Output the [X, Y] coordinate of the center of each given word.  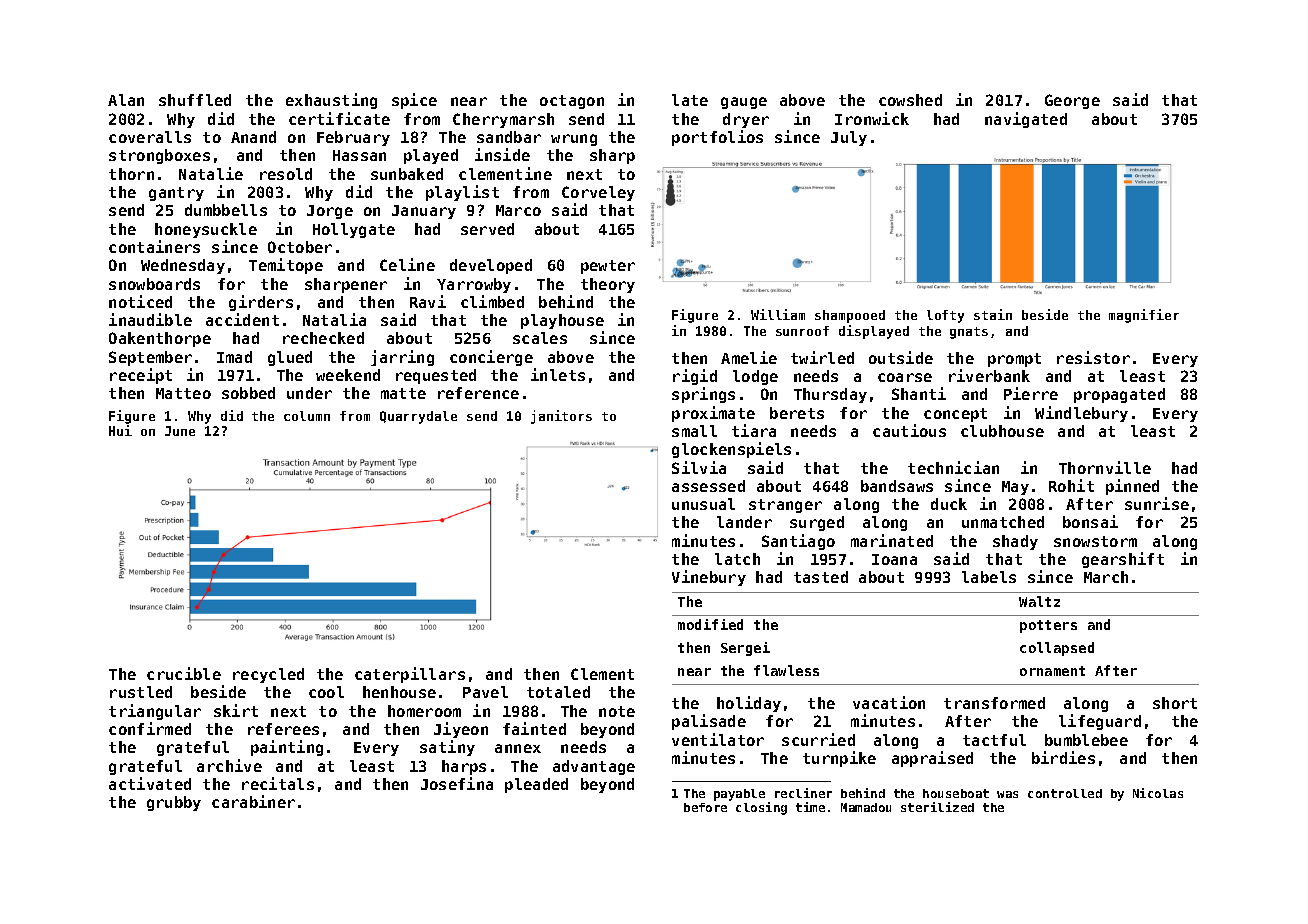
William [778, 314]
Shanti [919, 393]
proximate [713, 414]
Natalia [334, 319]
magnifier [1144, 316]
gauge [744, 103]
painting [287, 748]
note [617, 711]
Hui [120, 430]
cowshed [910, 100]
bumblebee [1086, 740]
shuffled [195, 100]
